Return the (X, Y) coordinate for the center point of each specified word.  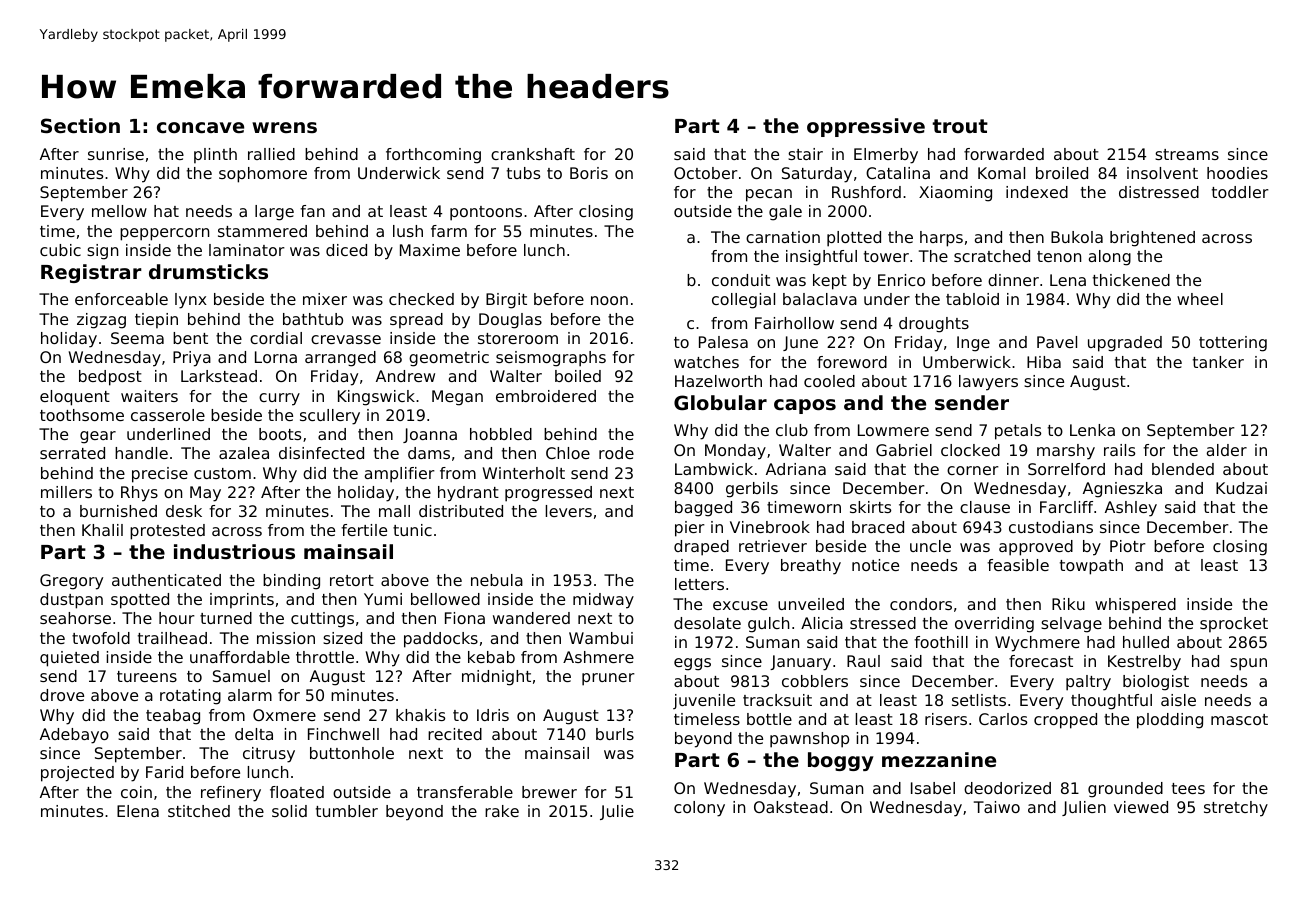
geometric (449, 359)
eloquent (75, 398)
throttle (325, 657)
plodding (1170, 721)
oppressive (866, 127)
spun (1248, 664)
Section (80, 125)
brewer (549, 792)
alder (1227, 450)
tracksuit (777, 700)
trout (960, 126)
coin (136, 792)
